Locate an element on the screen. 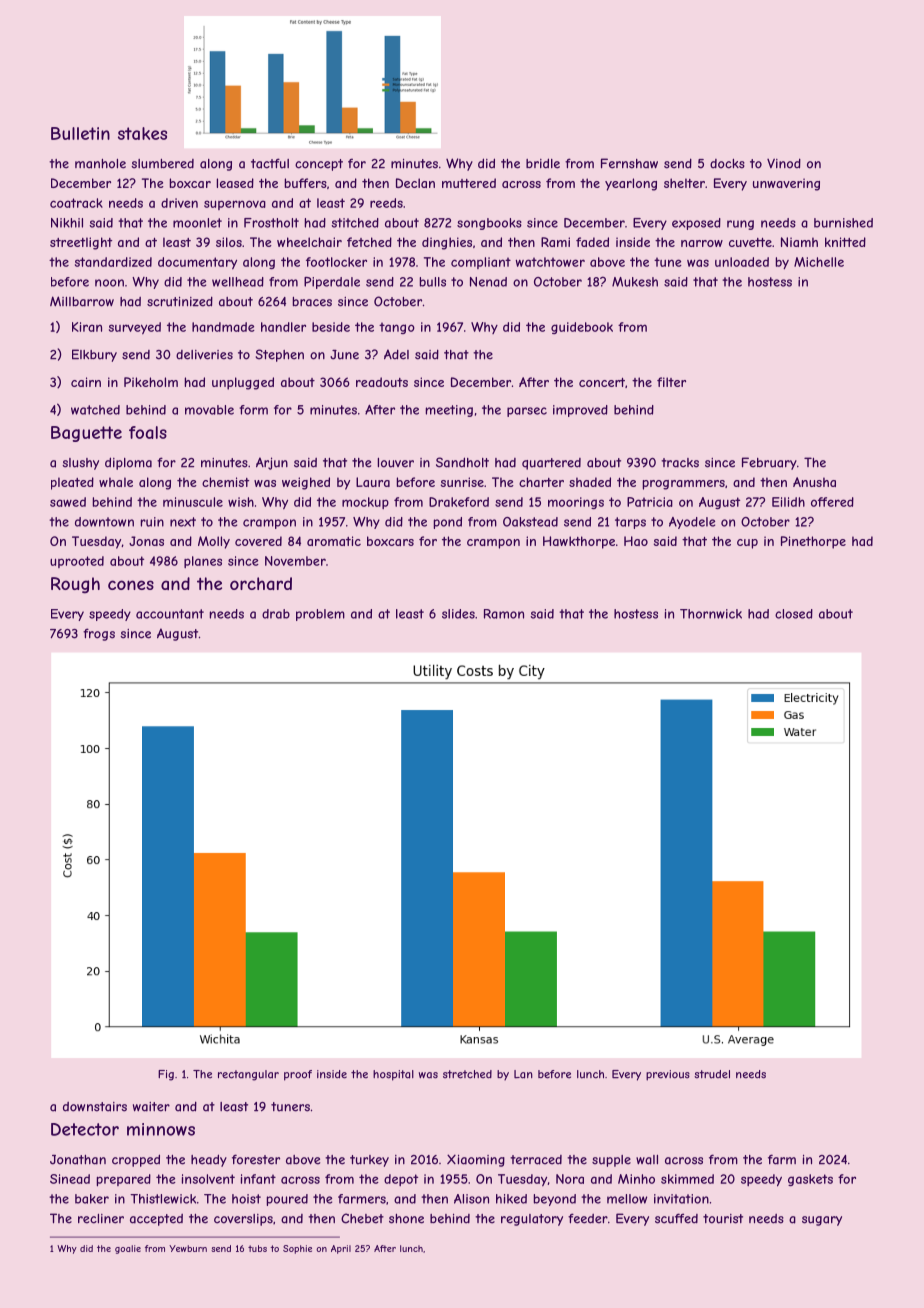 Image resolution: width=924 pixels, height=1308 pixels. gaskets is located at coordinates (810, 1180).
